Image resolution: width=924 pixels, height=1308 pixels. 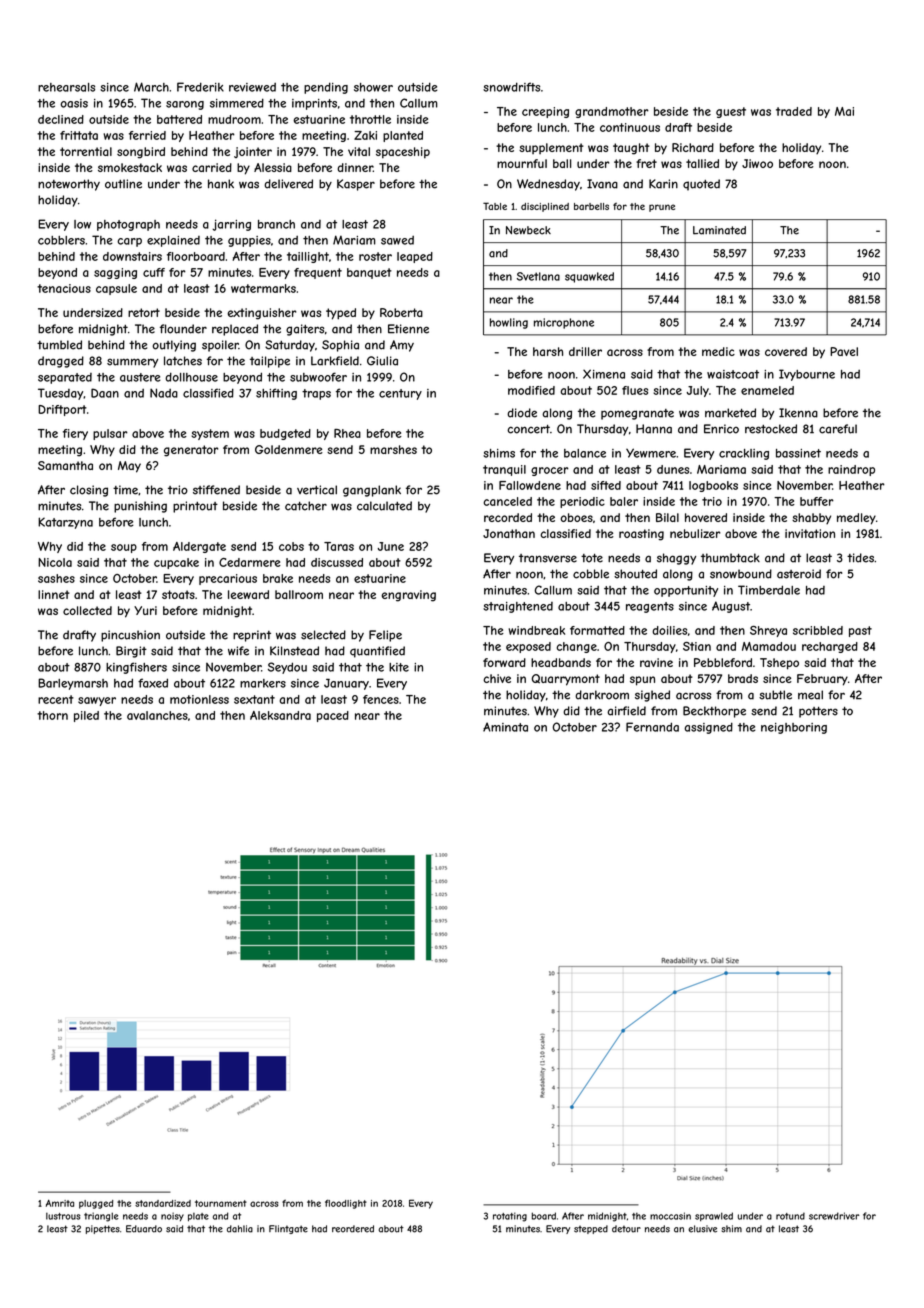 I want to click on potters, so click(x=818, y=712).
